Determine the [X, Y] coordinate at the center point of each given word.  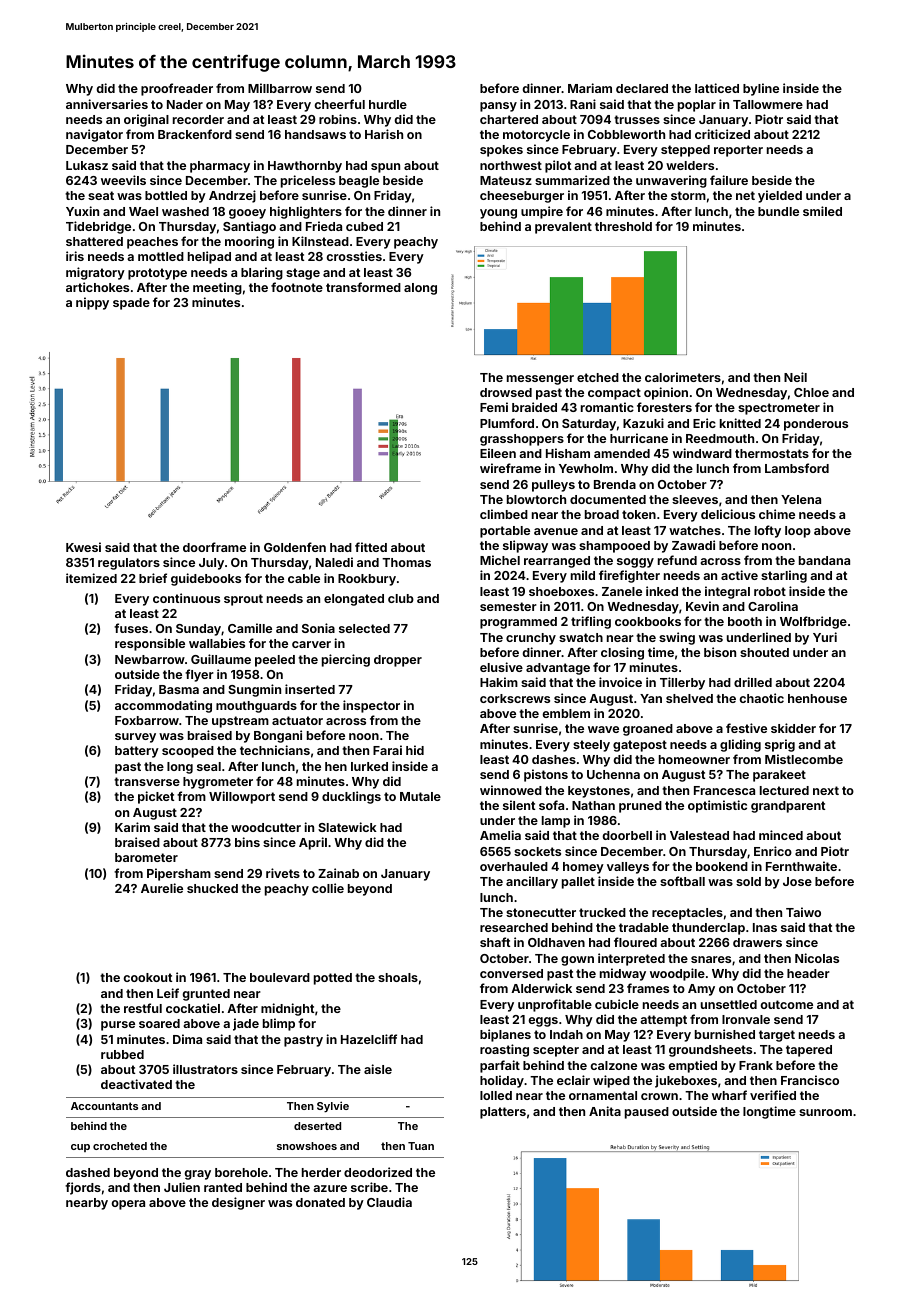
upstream [240, 722]
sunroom [825, 1112]
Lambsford [797, 468]
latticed [717, 88]
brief [153, 578]
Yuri [825, 637]
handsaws [315, 134]
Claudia [389, 1202]
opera [128, 1205]
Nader [185, 104]
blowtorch [536, 499]
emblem [566, 713]
